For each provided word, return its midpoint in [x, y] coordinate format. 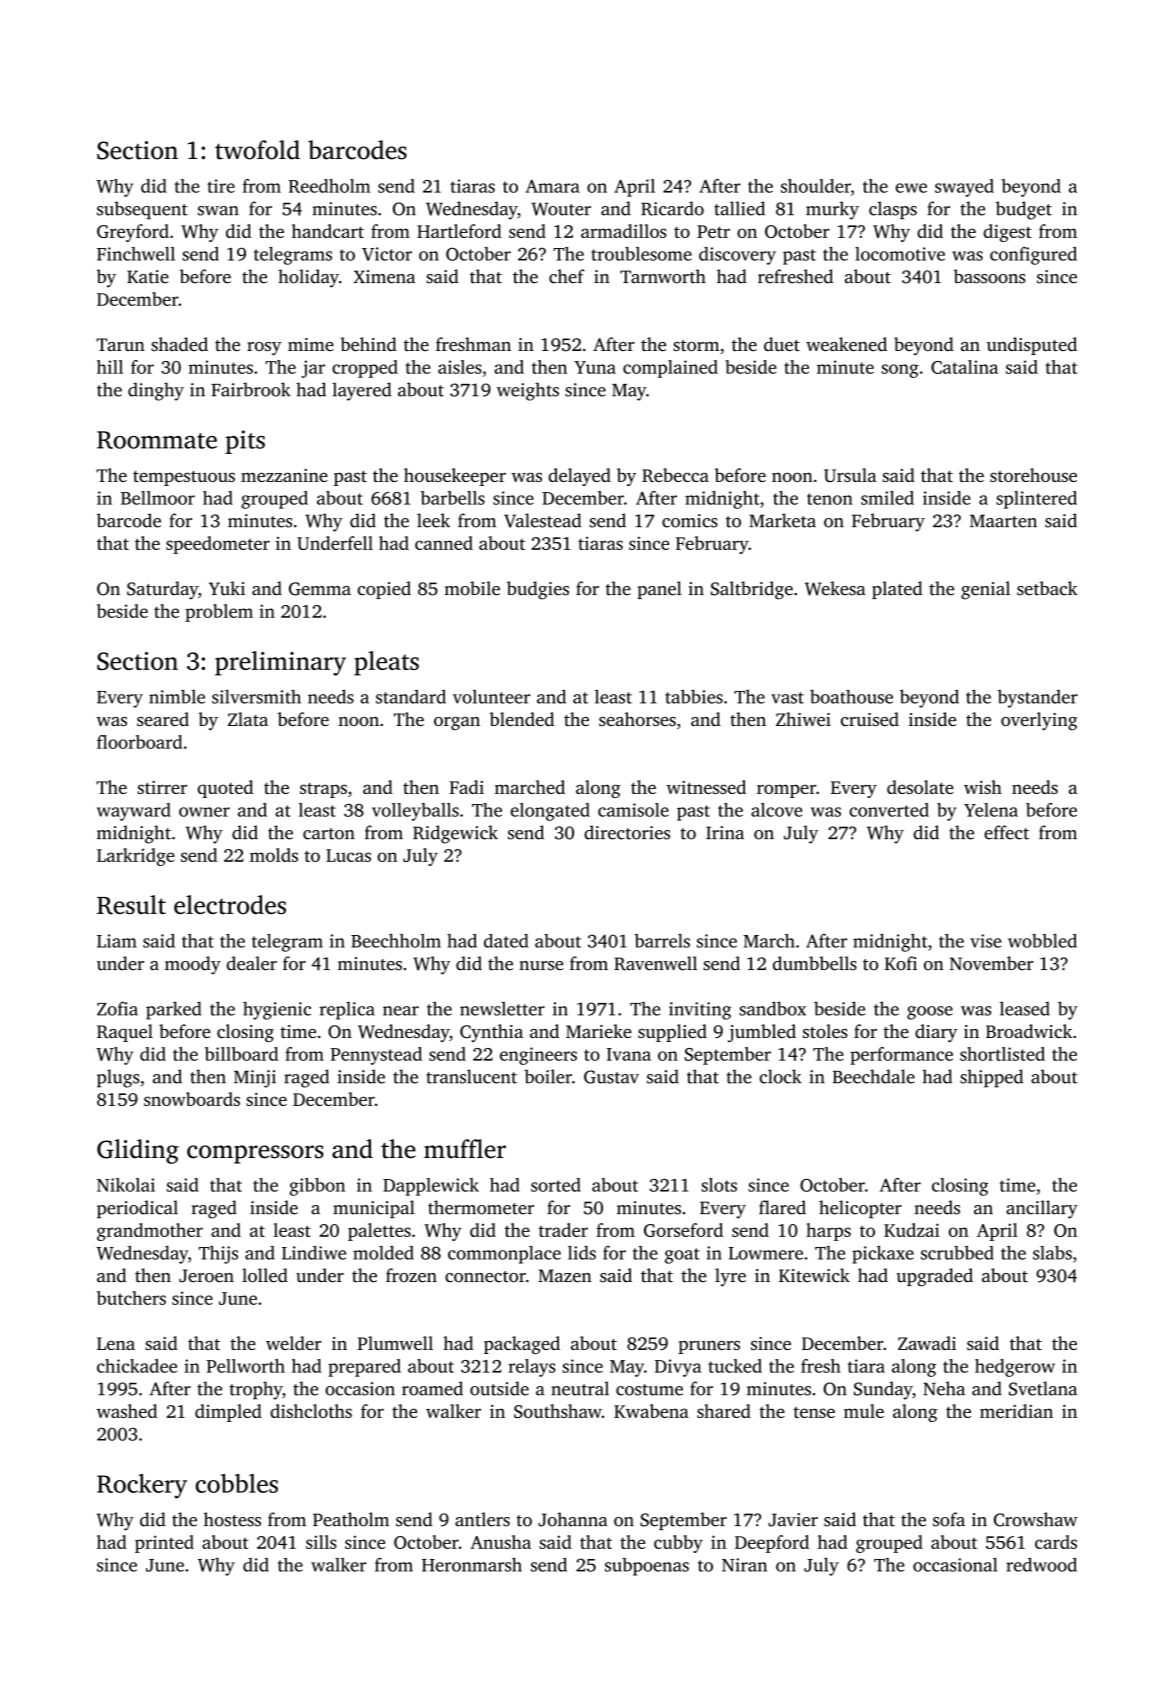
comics [690, 521]
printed [164, 1544]
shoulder [816, 186]
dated [506, 941]
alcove [776, 810]
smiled [887, 498]
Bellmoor [158, 498]
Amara [553, 186]
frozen [411, 1275]
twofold [257, 150]
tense [814, 1412]
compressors [255, 1154]
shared [724, 1411]
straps [323, 790]
